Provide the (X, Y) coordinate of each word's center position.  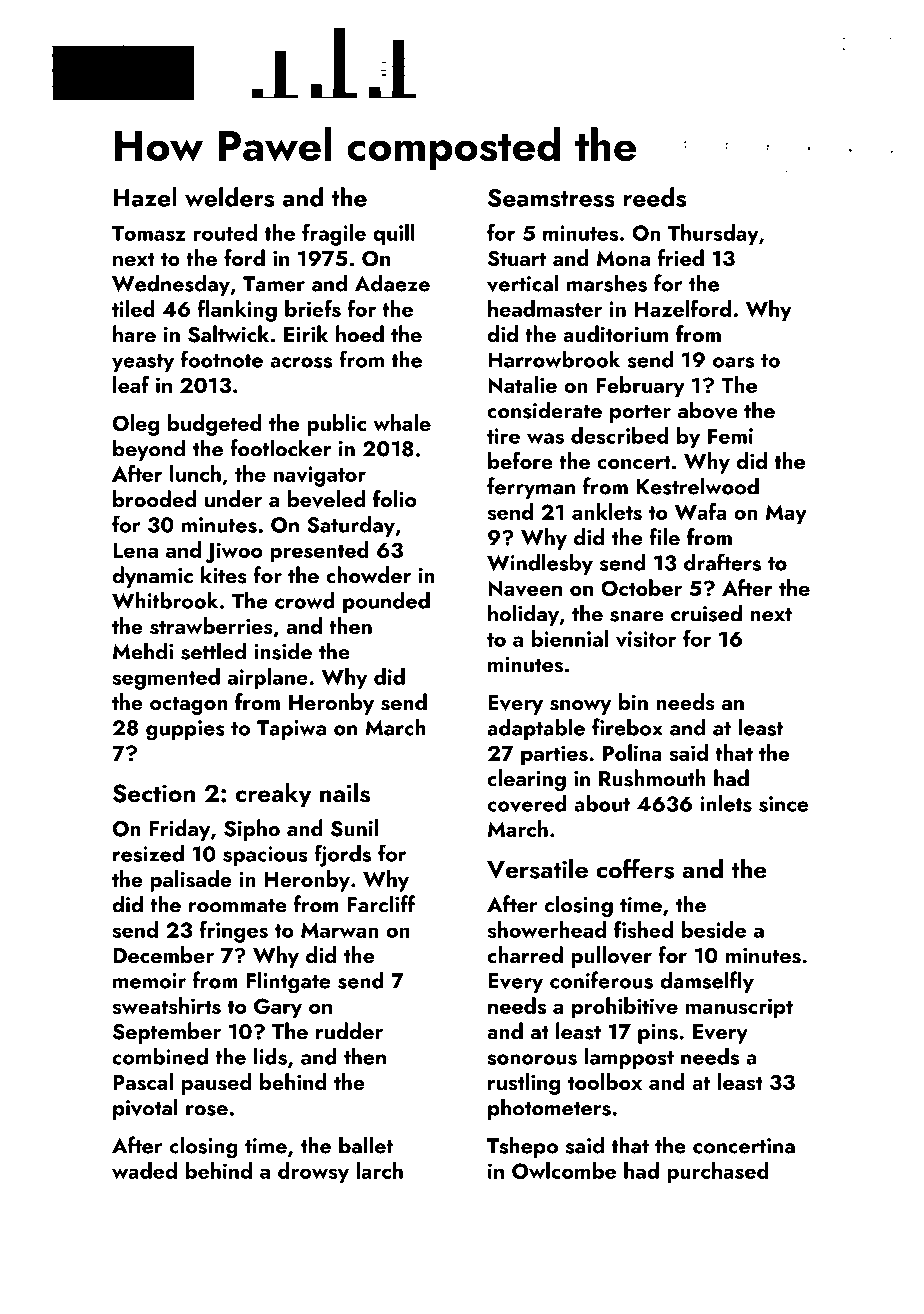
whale (402, 422)
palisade (191, 881)
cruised (706, 613)
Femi (730, 436)
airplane (268, 679)
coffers (635, 868)
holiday (523, 615)
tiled (133, 308)
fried (681, 257)
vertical (523, 283)
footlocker (280, 448)
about (602, 803)
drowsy (313, 1173)
